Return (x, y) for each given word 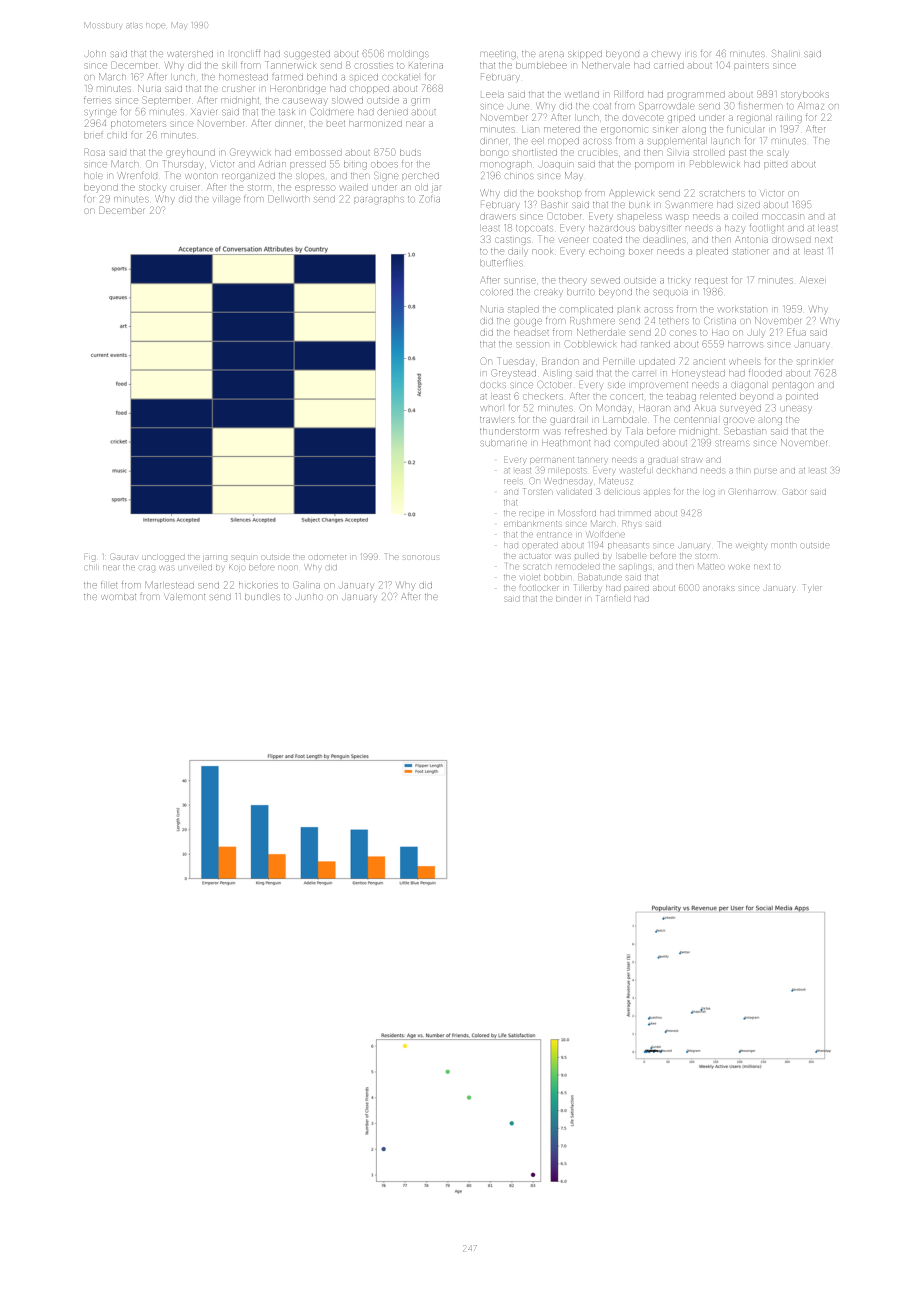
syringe (100, 113)
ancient (709, 362)
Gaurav (124, 557)
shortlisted (535, 153)
